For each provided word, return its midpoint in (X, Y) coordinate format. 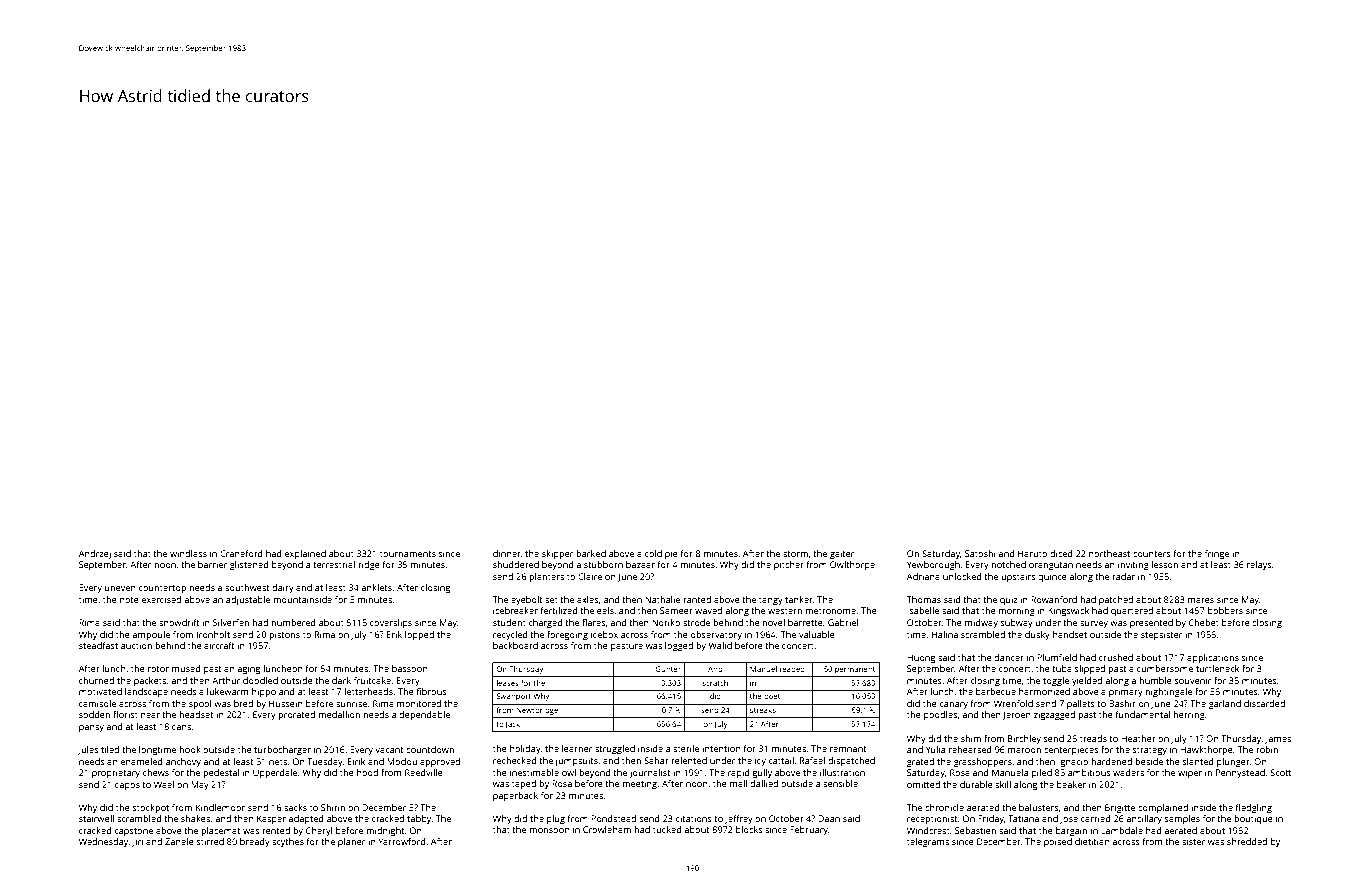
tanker (799, 599)
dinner (507, 553)
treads (1093, 738)
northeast (1109, 553)
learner (577, 748)
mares (1201, 600)
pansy (91, 728)
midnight (385, 831)
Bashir (1122, 703)
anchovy (183, 762)
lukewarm (227, 691)
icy (760, 761)
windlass (188, 553)
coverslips (391, 623)
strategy (1150, 751)
